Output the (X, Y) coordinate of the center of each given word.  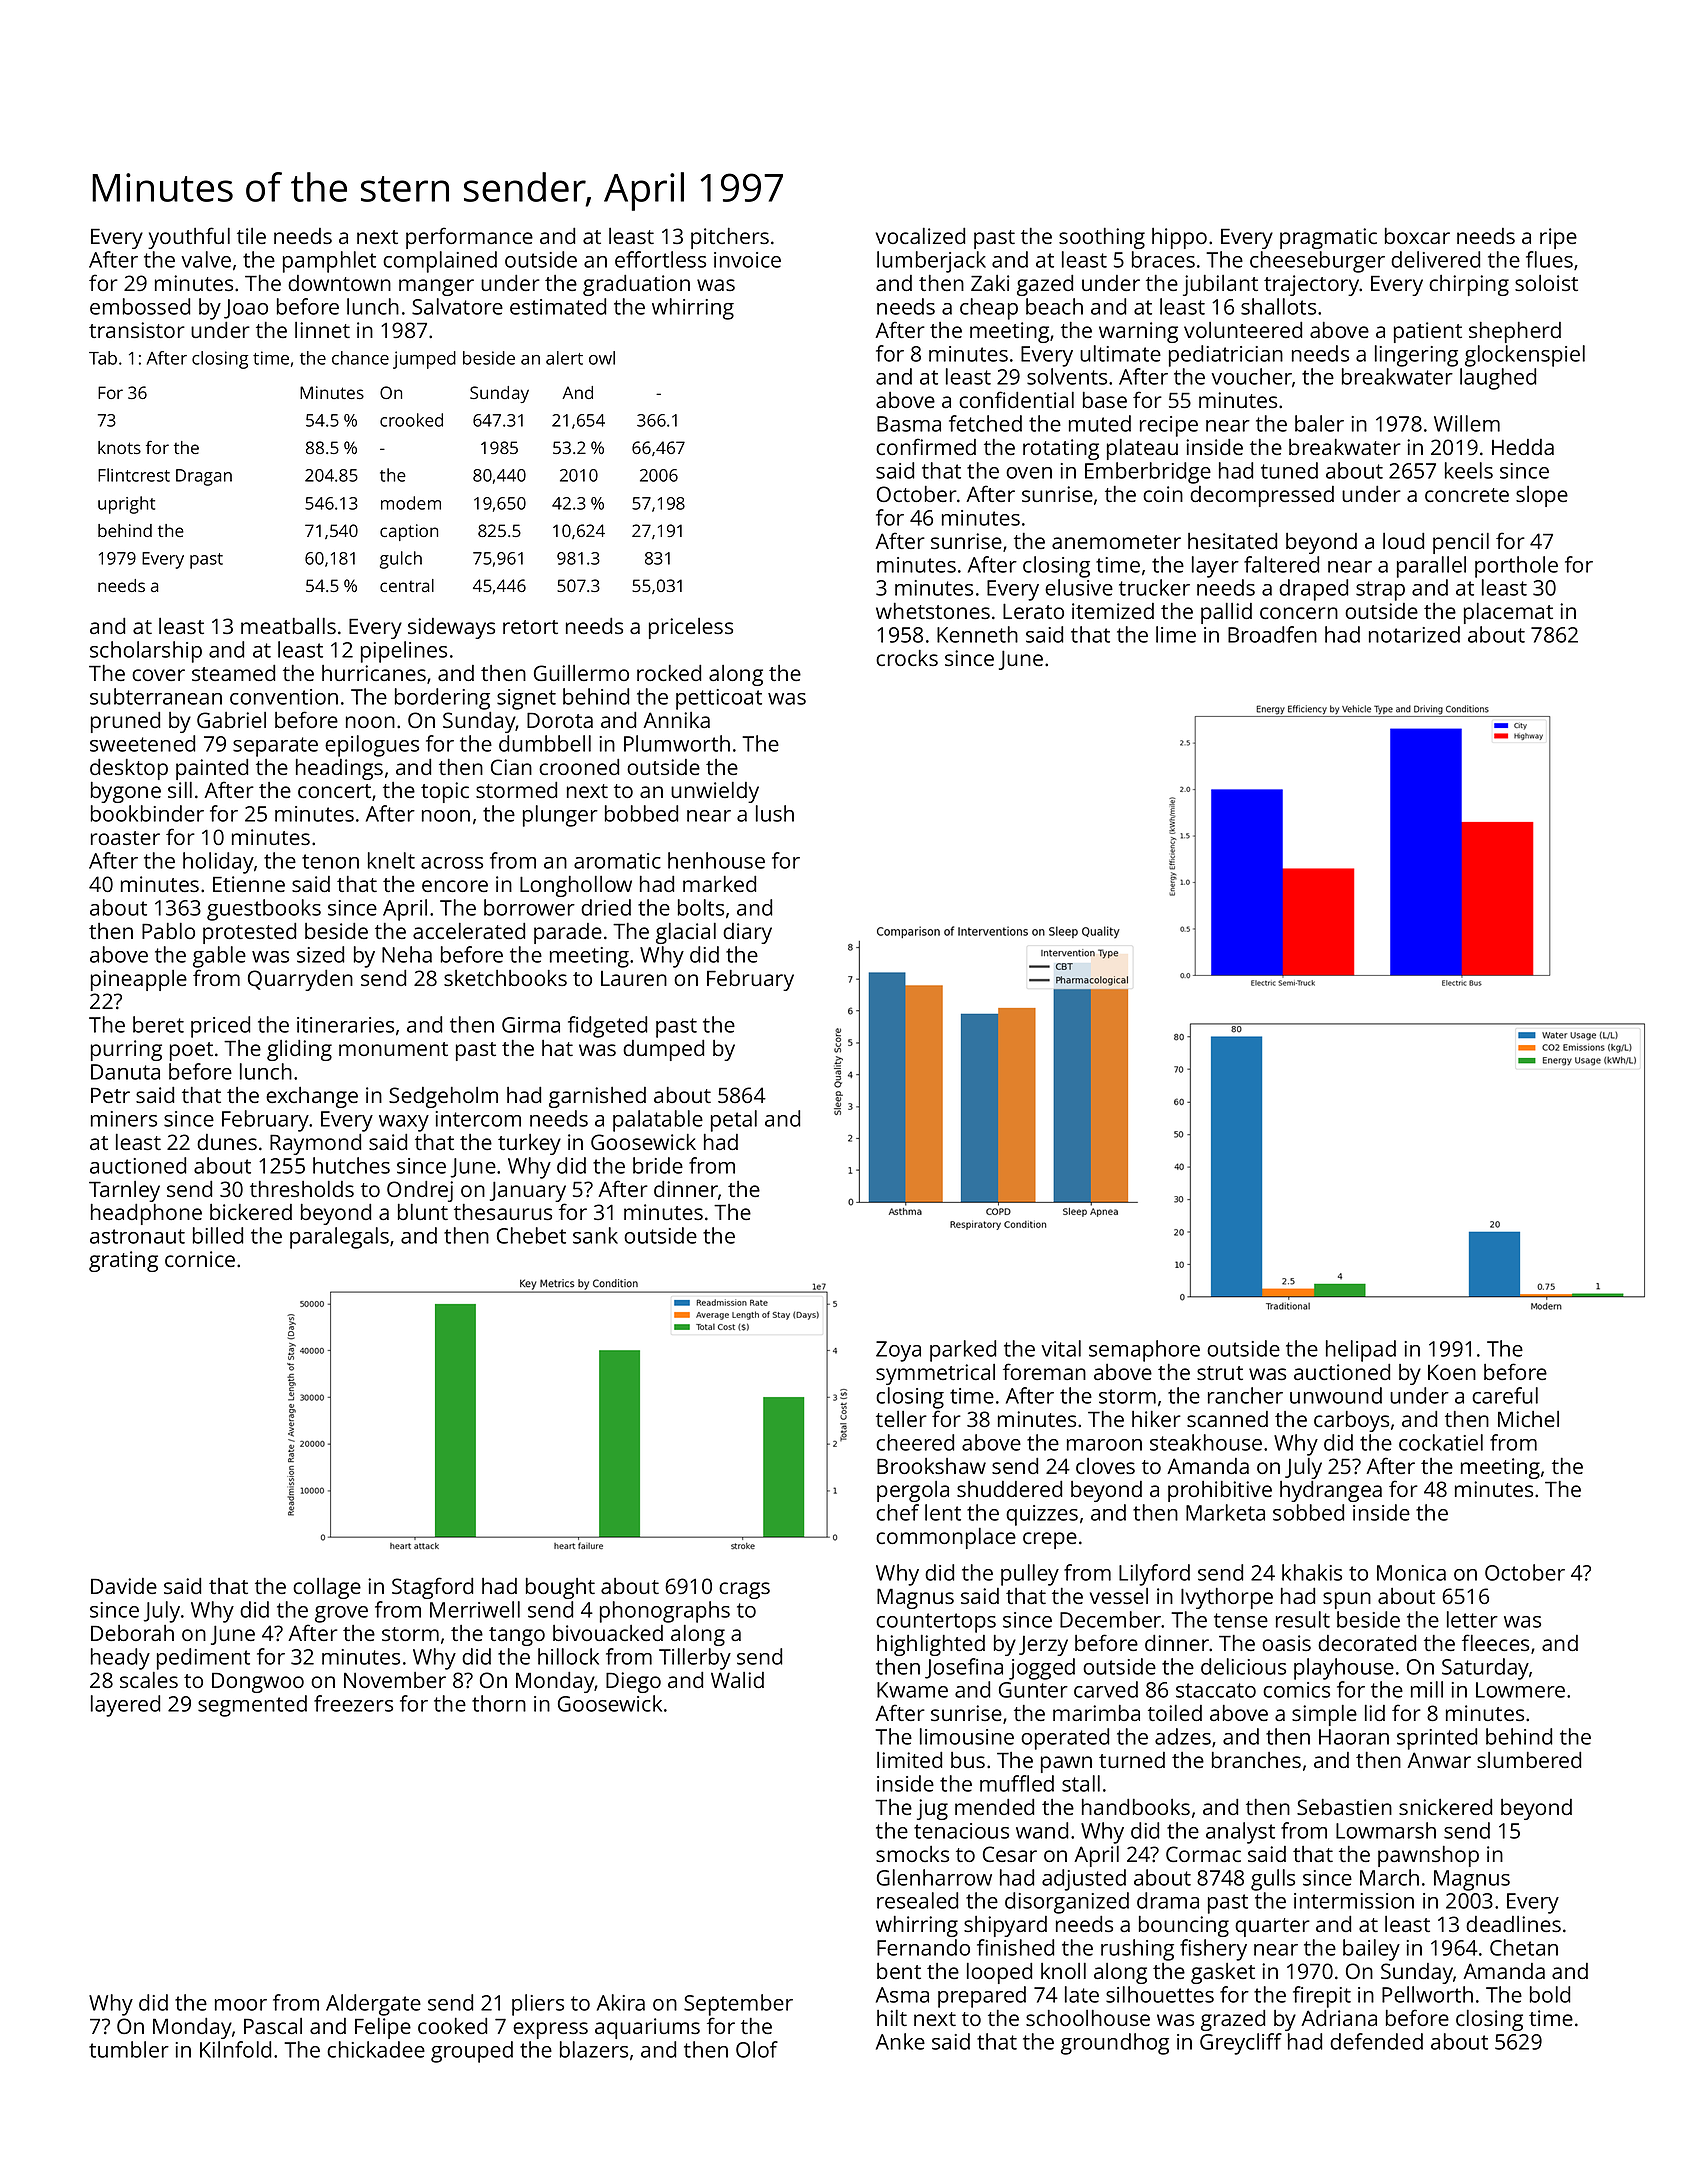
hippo (1179, 238)
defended (1376, 2041)
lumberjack (931, 262)
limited (909, 1760)
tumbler (129, 2049)
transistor (137, 330)
